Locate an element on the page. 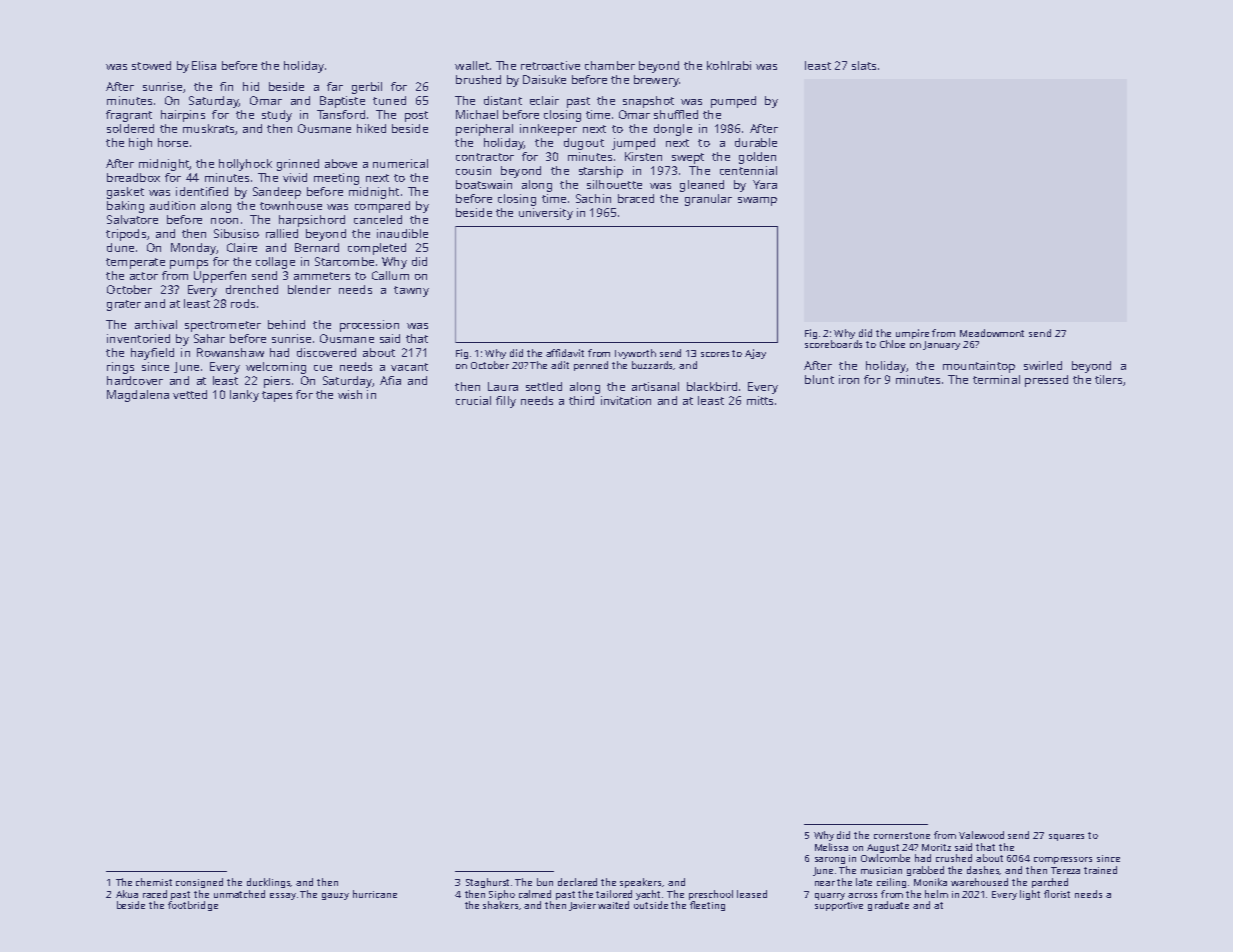 The height and width of the document is (952, 1233). wish is located at coordinates (350, 394).
